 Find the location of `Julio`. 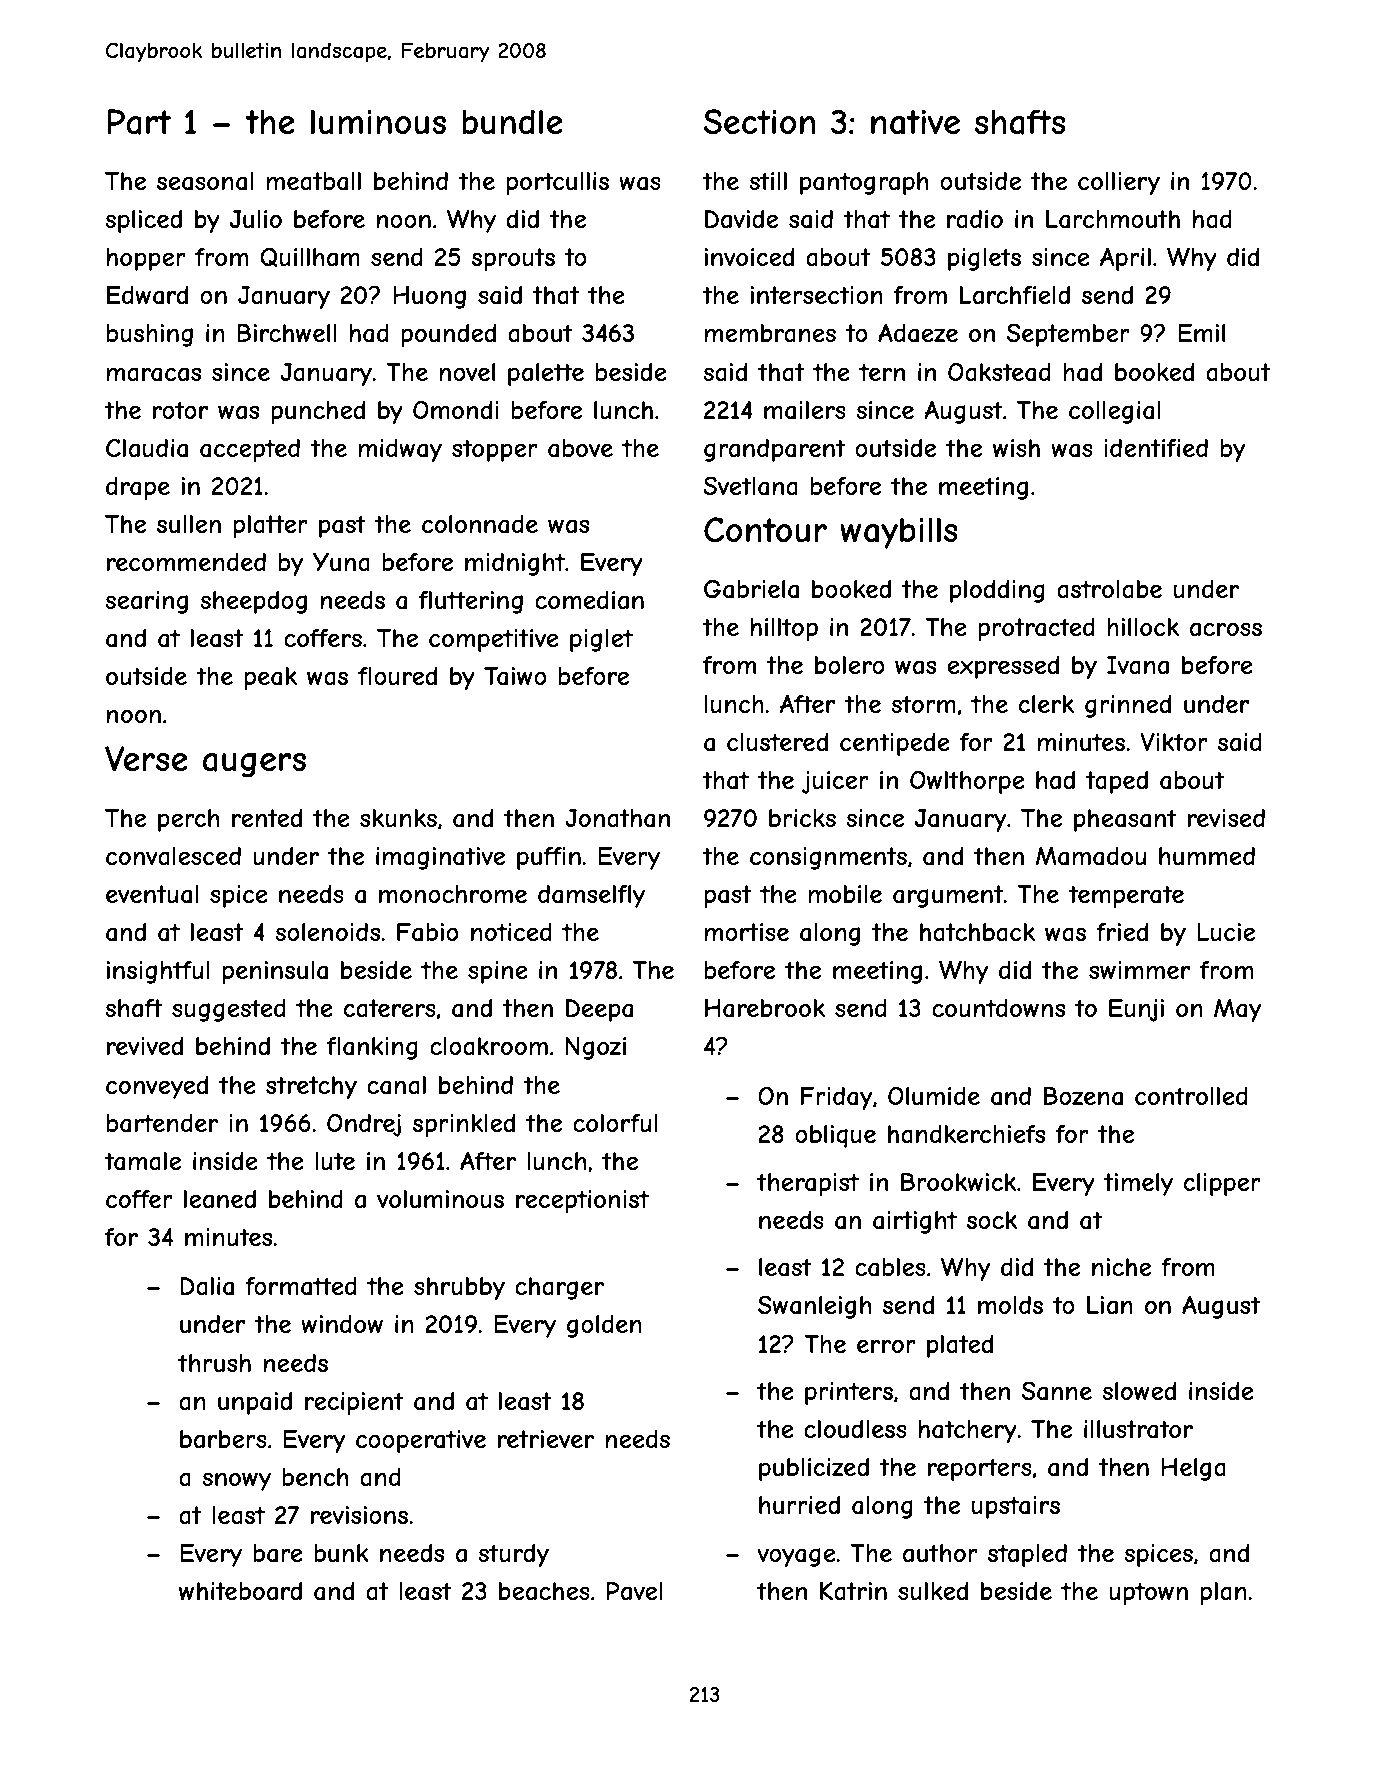

Julio is located at coordinates (256, 219).
